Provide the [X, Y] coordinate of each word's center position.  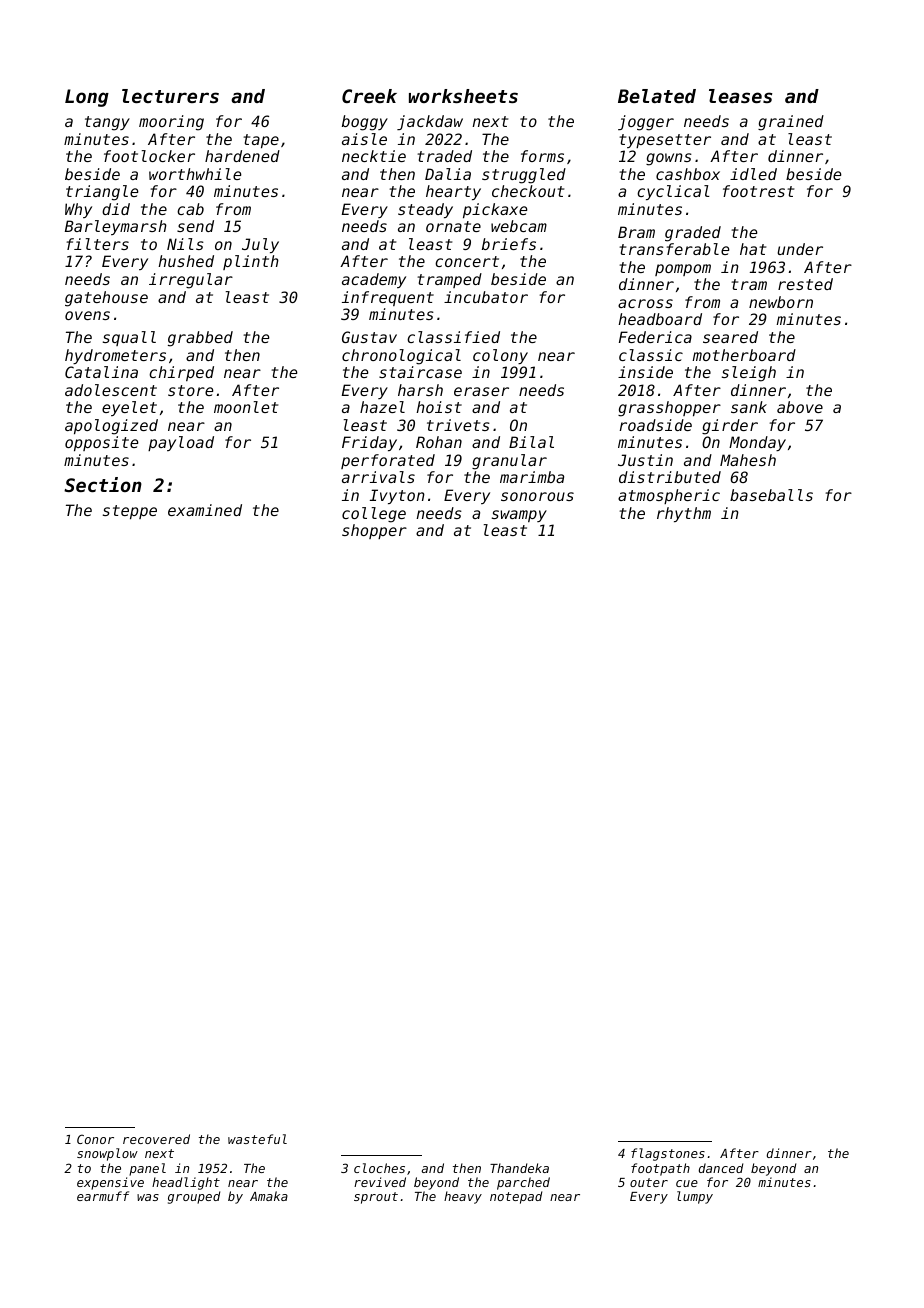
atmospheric [669, 496]
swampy [519, 516]
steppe [130, 512]
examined [205, 510]
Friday [369, 443]
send [195, 226]
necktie [374, 156]
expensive [110, 1183]
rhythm [684, 514]
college [374, 515]
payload [181, 443]
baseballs [771, 495]
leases [740, 96]
